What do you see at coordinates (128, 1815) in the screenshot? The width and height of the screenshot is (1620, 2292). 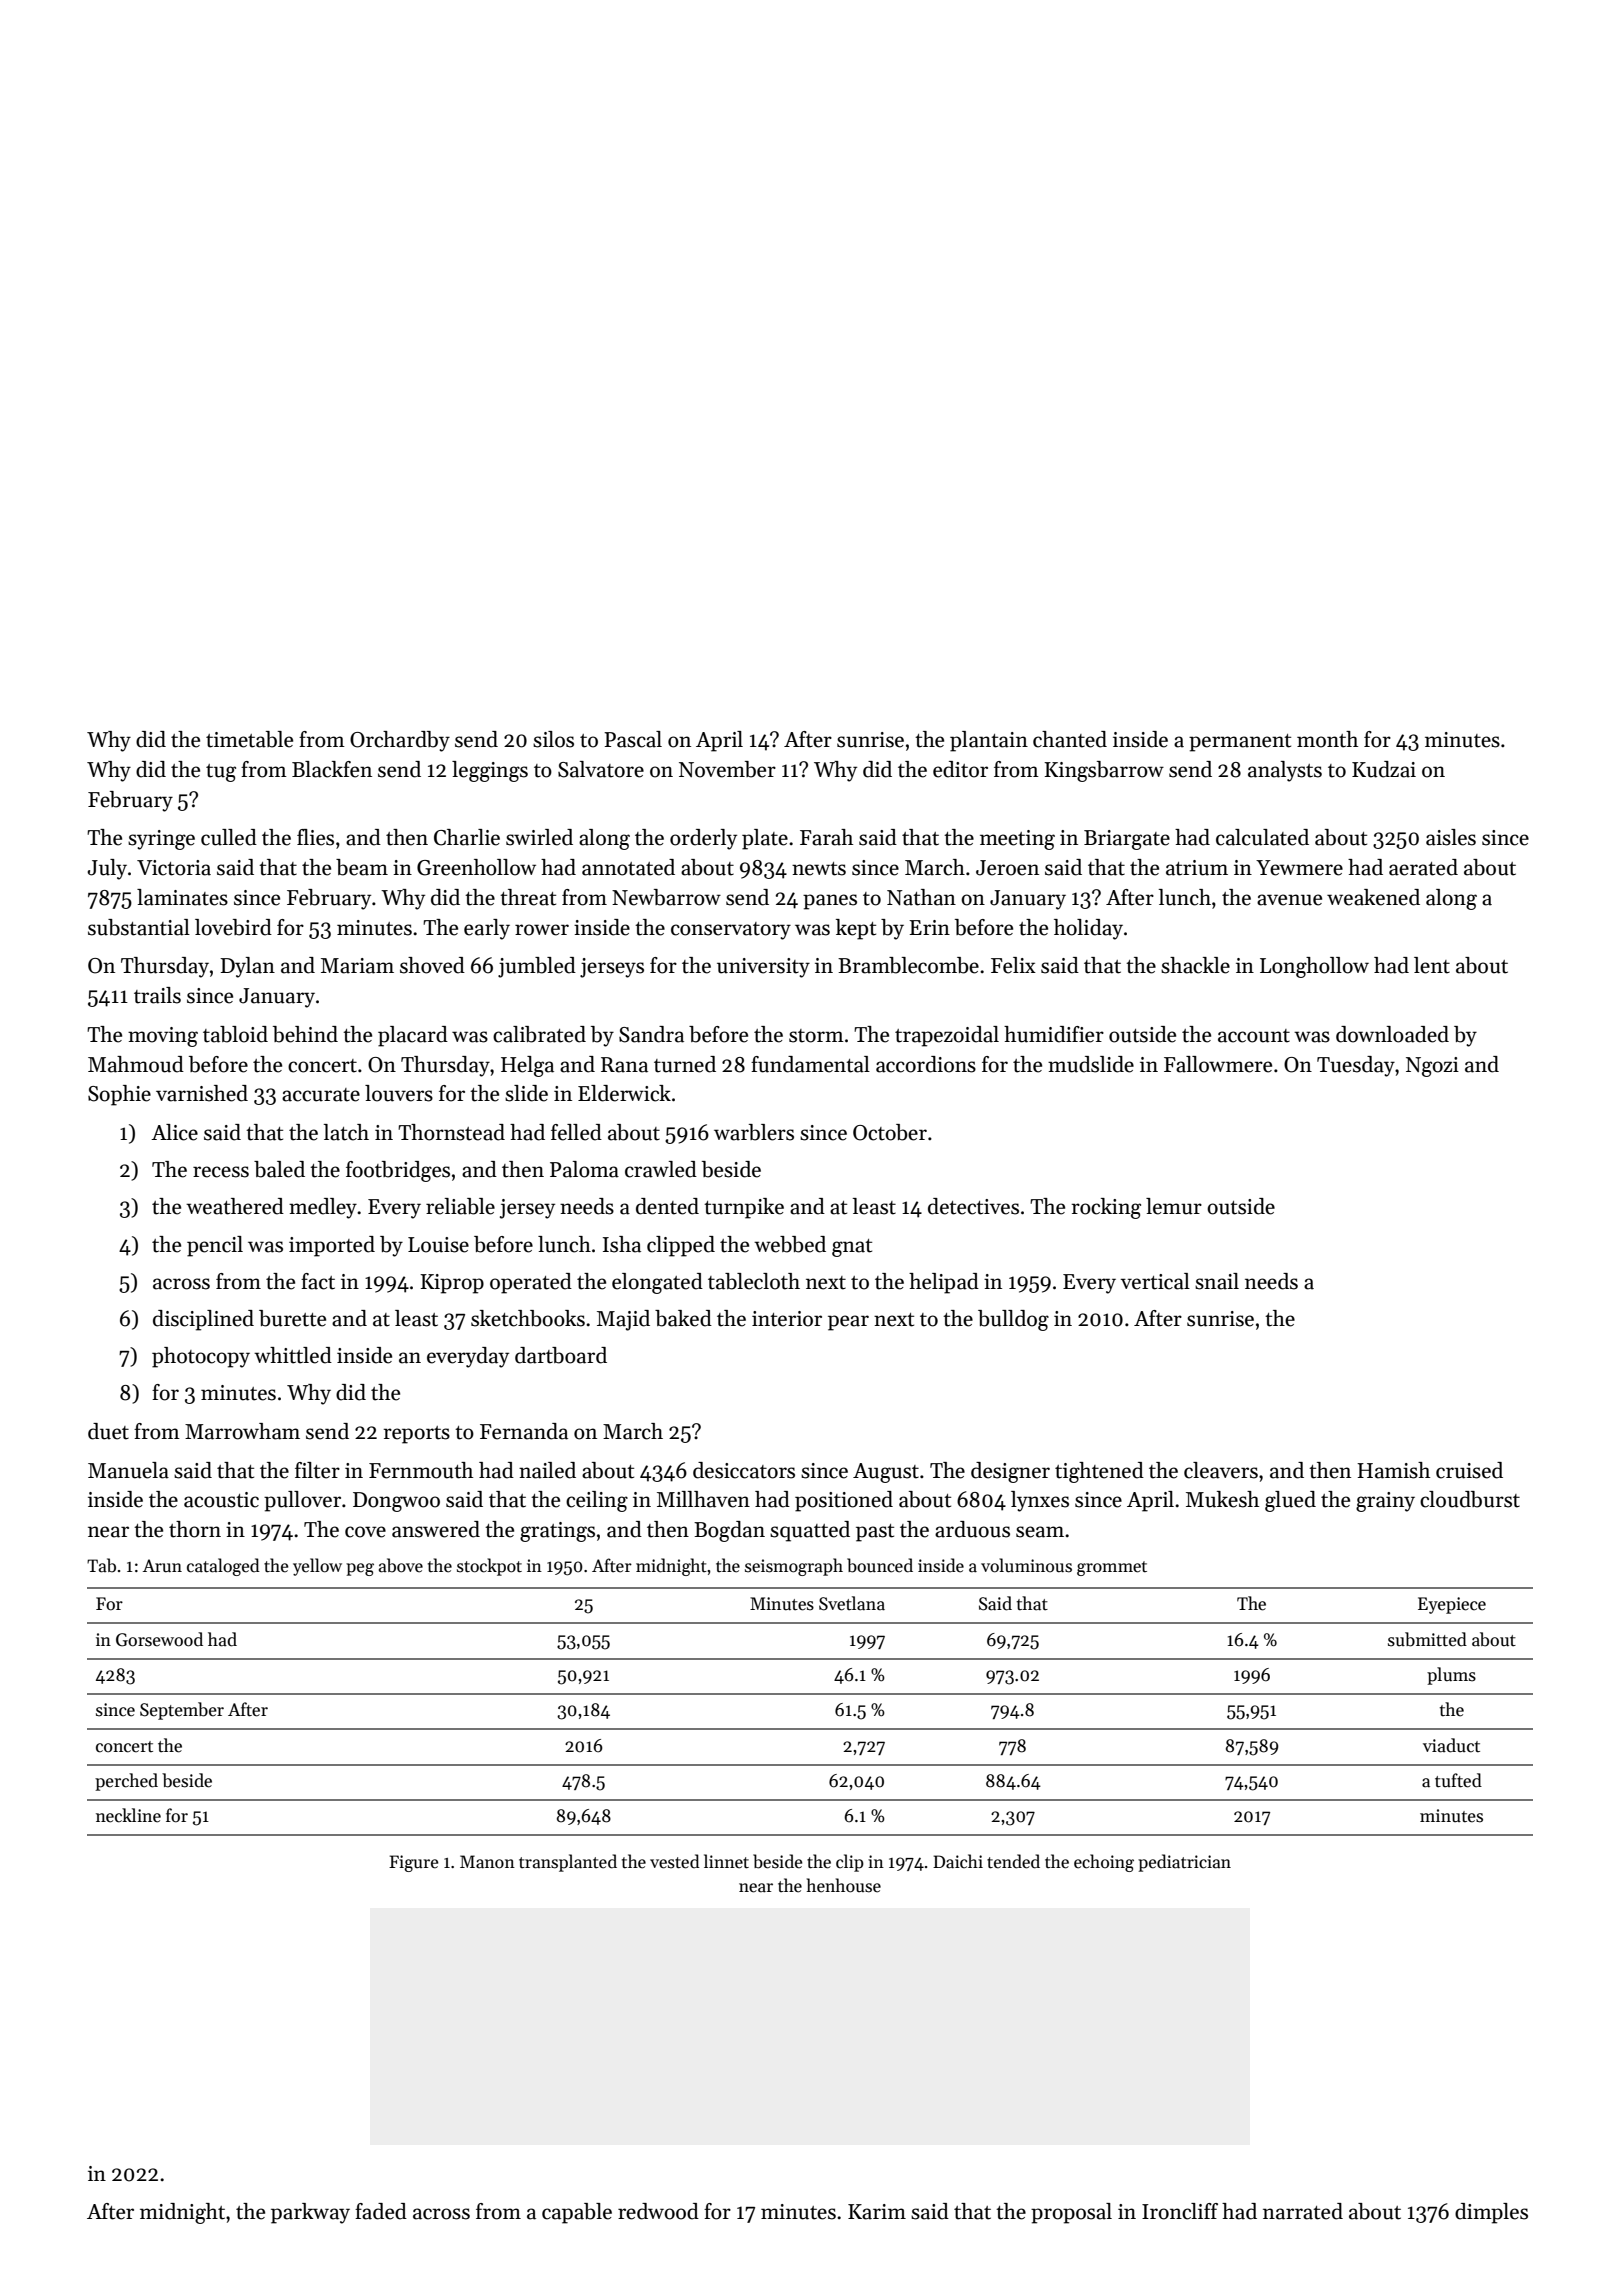 I see `neckline` at bounding box center [128, 1815].
